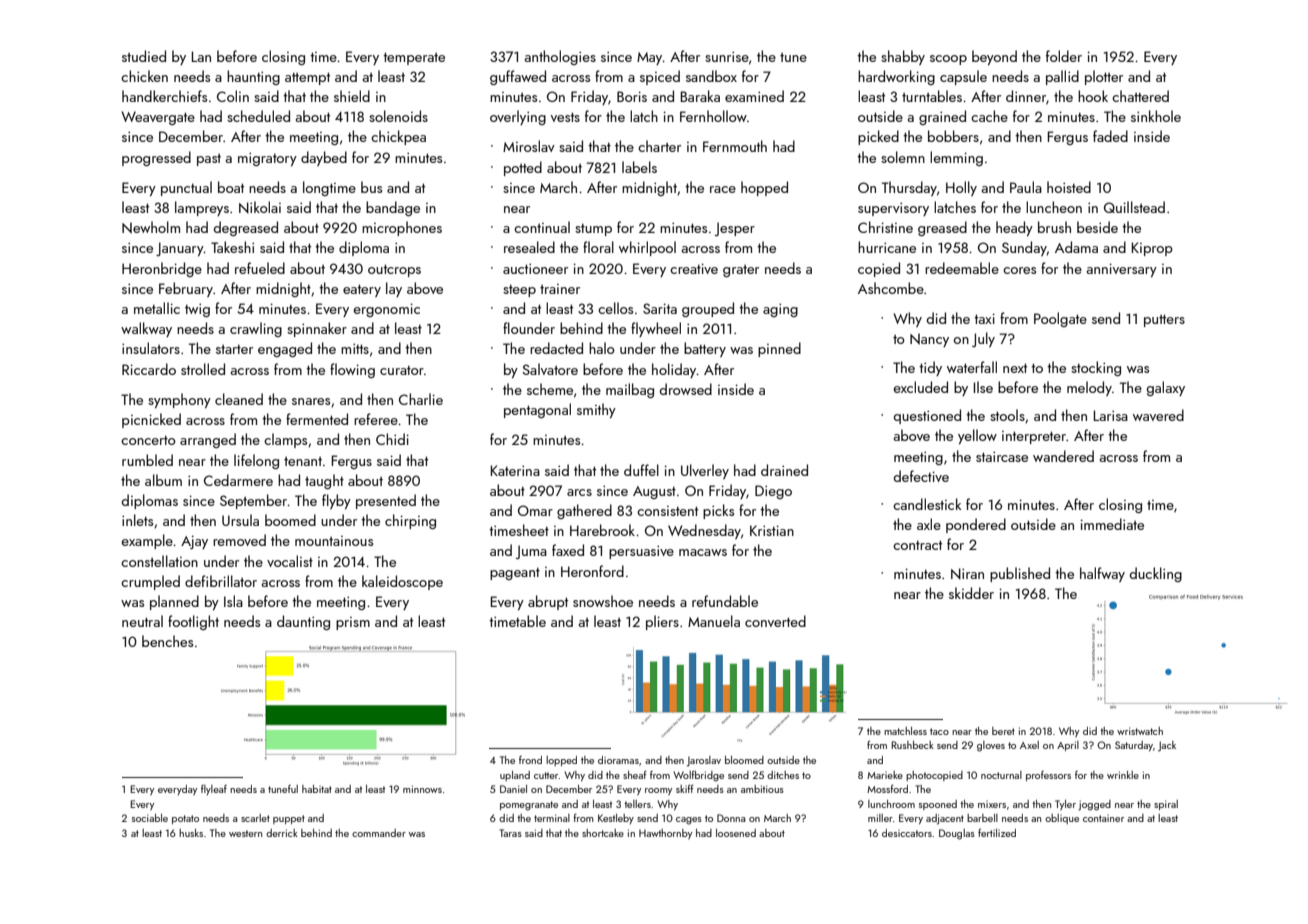 The width and height of the screenshot is (1308, 924). What do you see at coordinates (392, 439) in the screenshot?
I see `Chidi` at bounding box center [392, 439].
